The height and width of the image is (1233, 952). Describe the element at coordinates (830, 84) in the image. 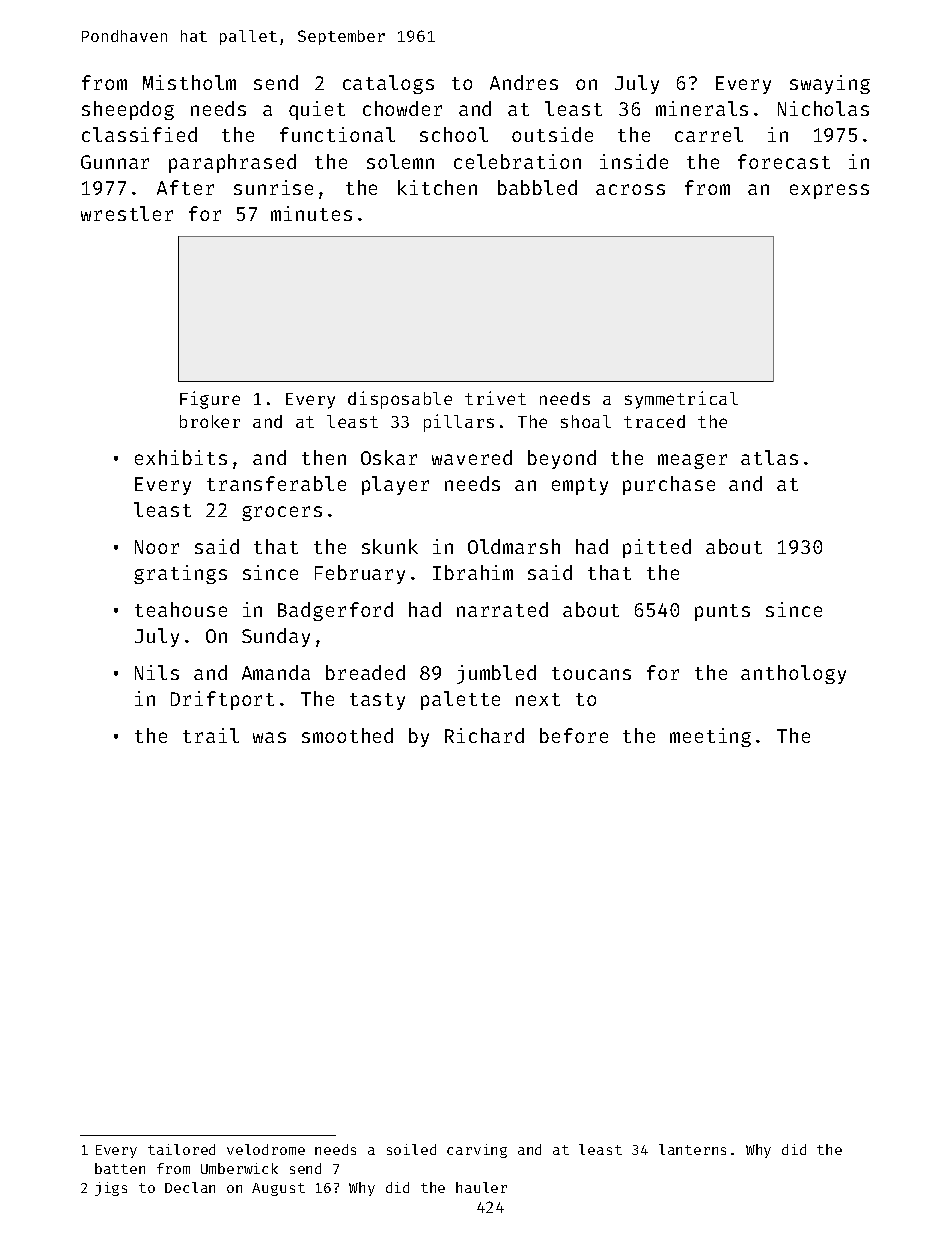

I see `swaying` at that location.
